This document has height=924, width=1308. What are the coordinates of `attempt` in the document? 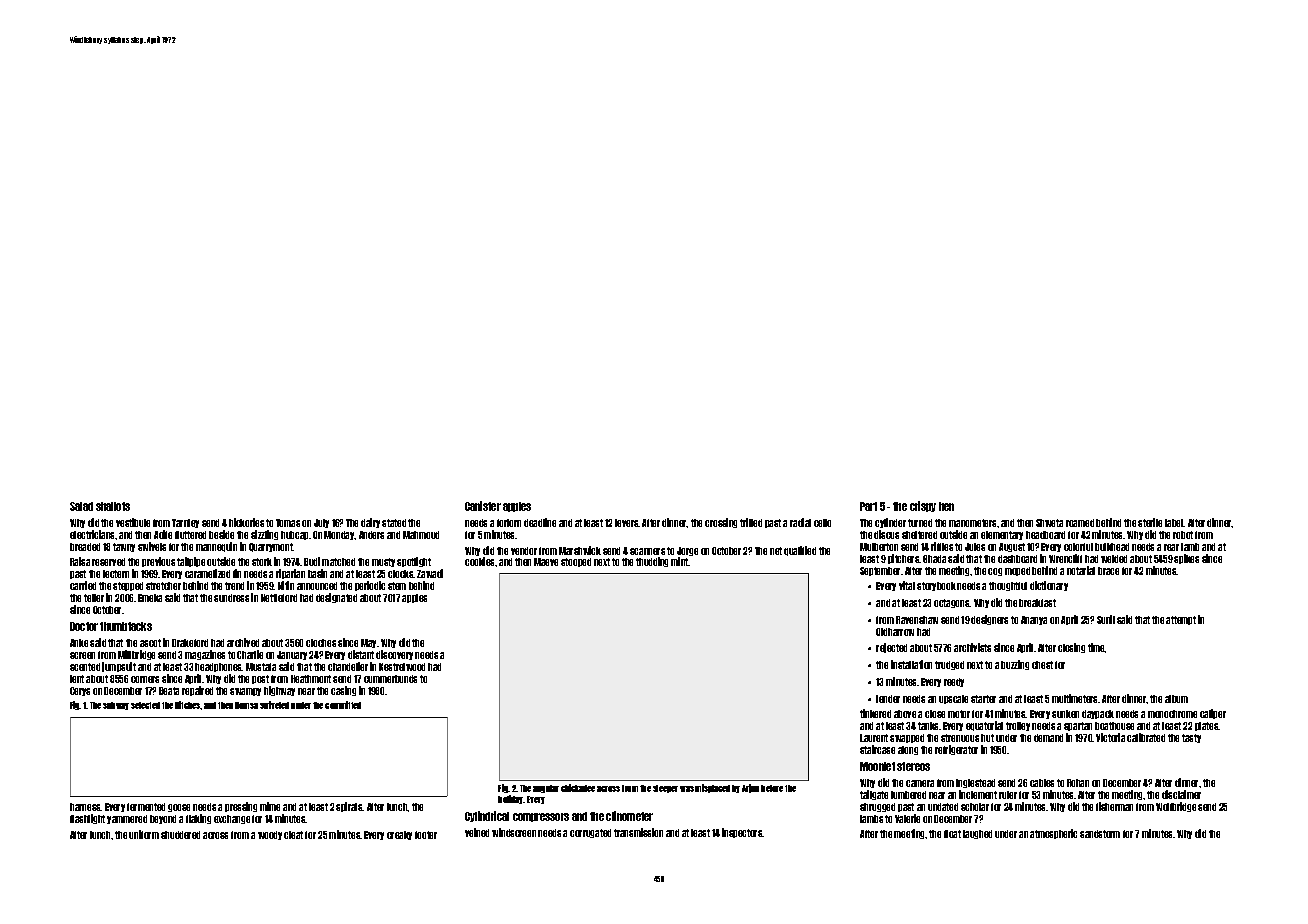 It's located at (1181, 620).
